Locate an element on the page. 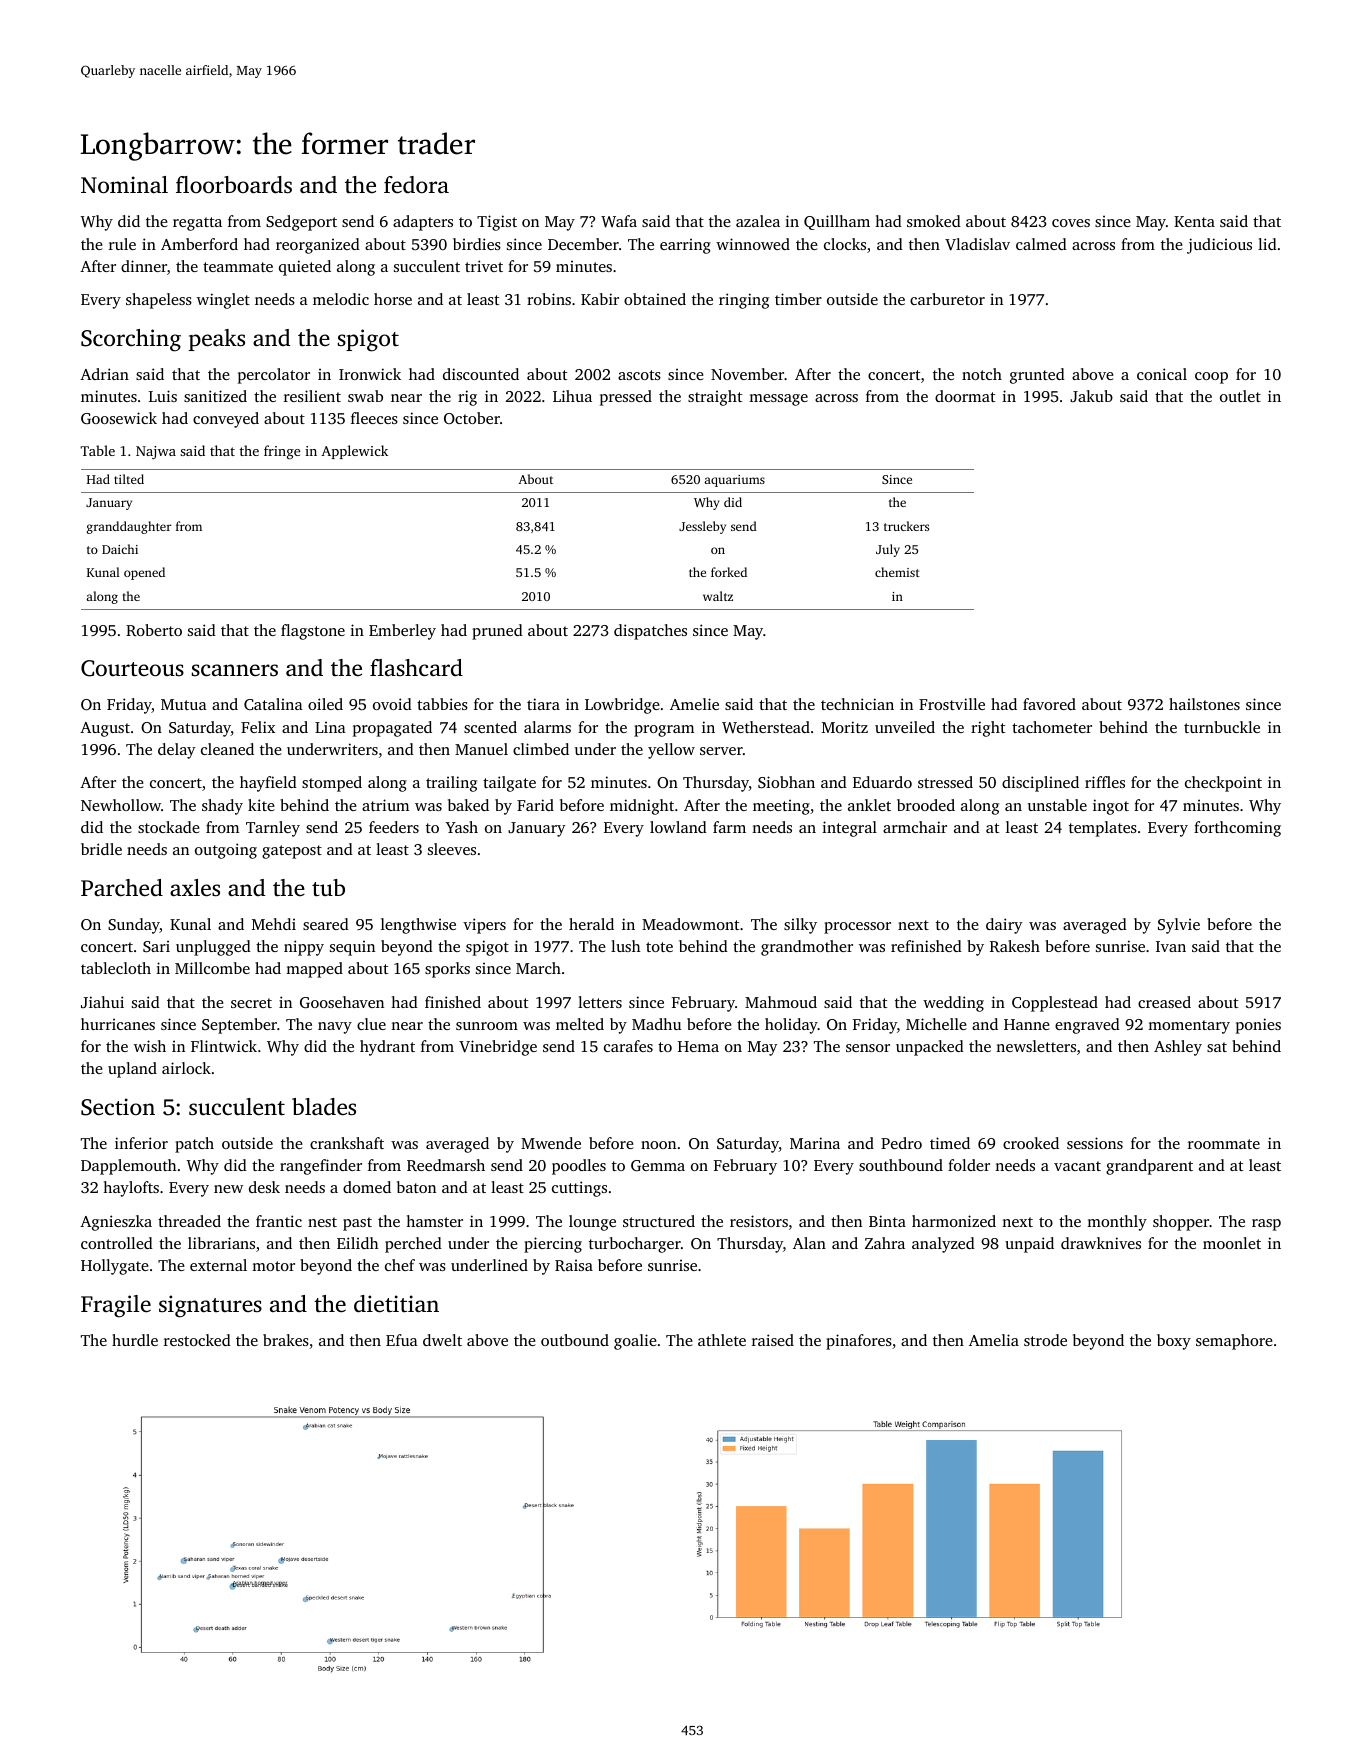 This document has height=1763, width=1362. Scorching is located at coordinates (131, 340).
